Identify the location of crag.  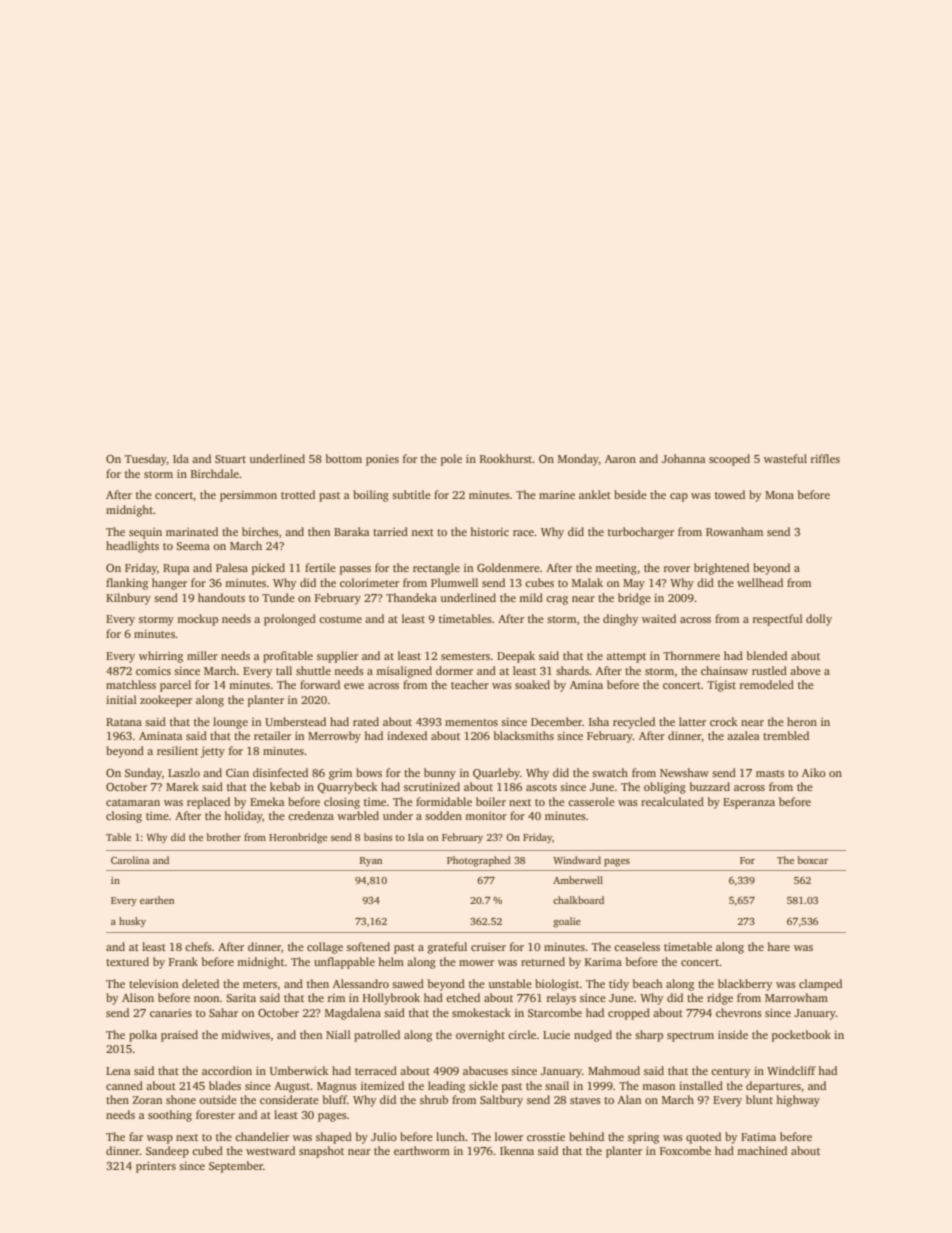
(557, 600).
